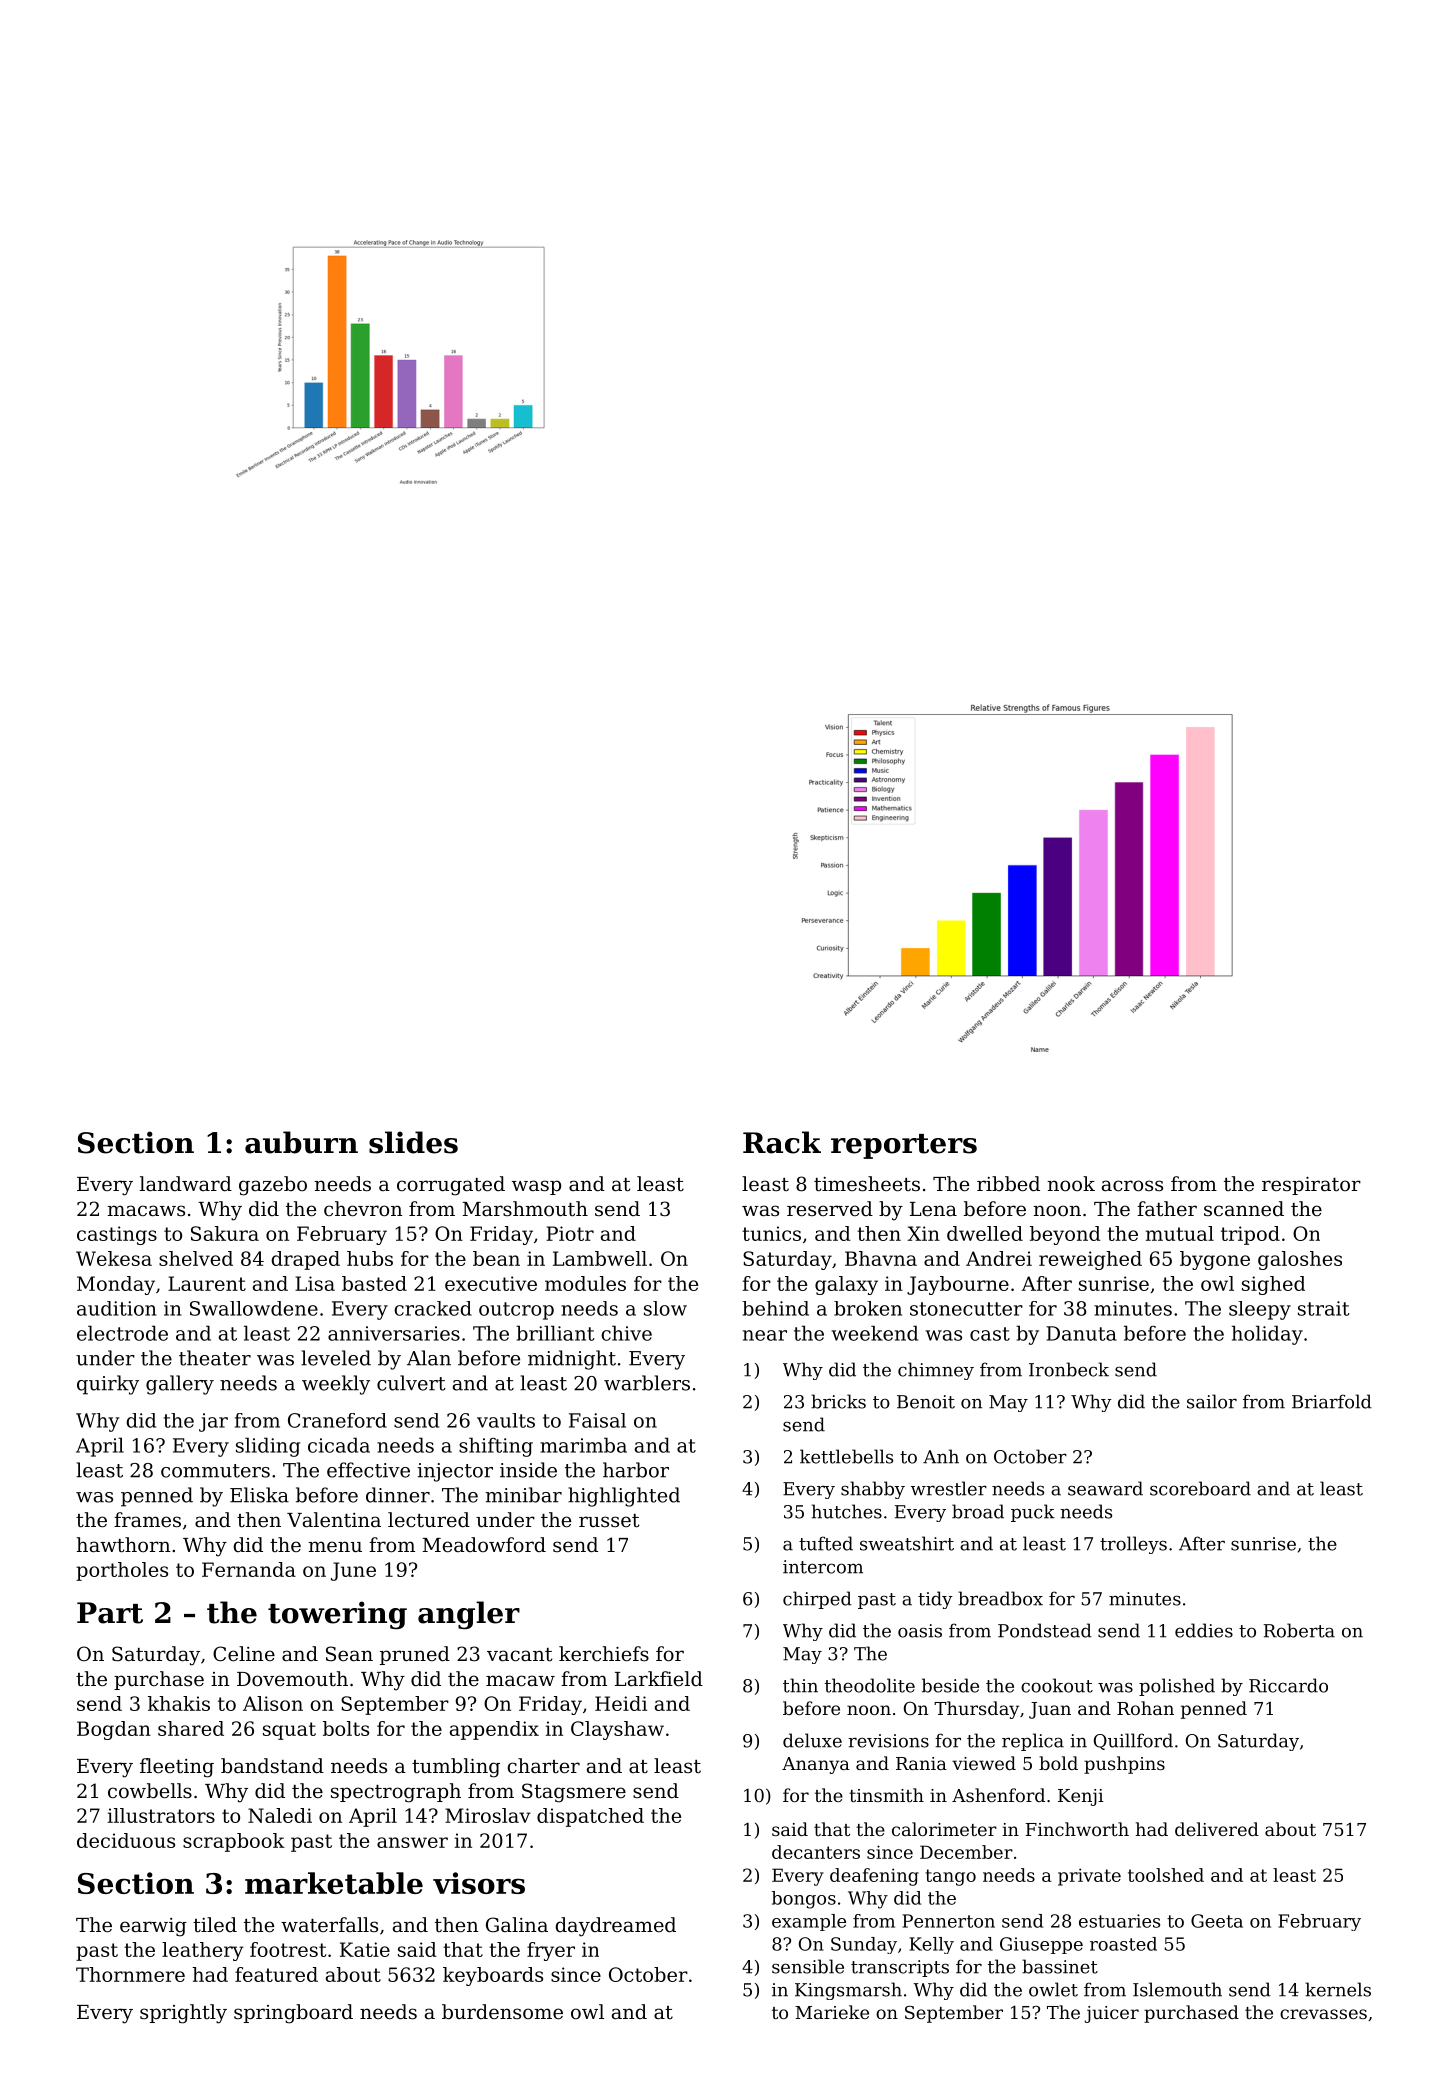  Describe the element at coordinates (846, 1456) in the document. I see `kettlebells` at that location.
